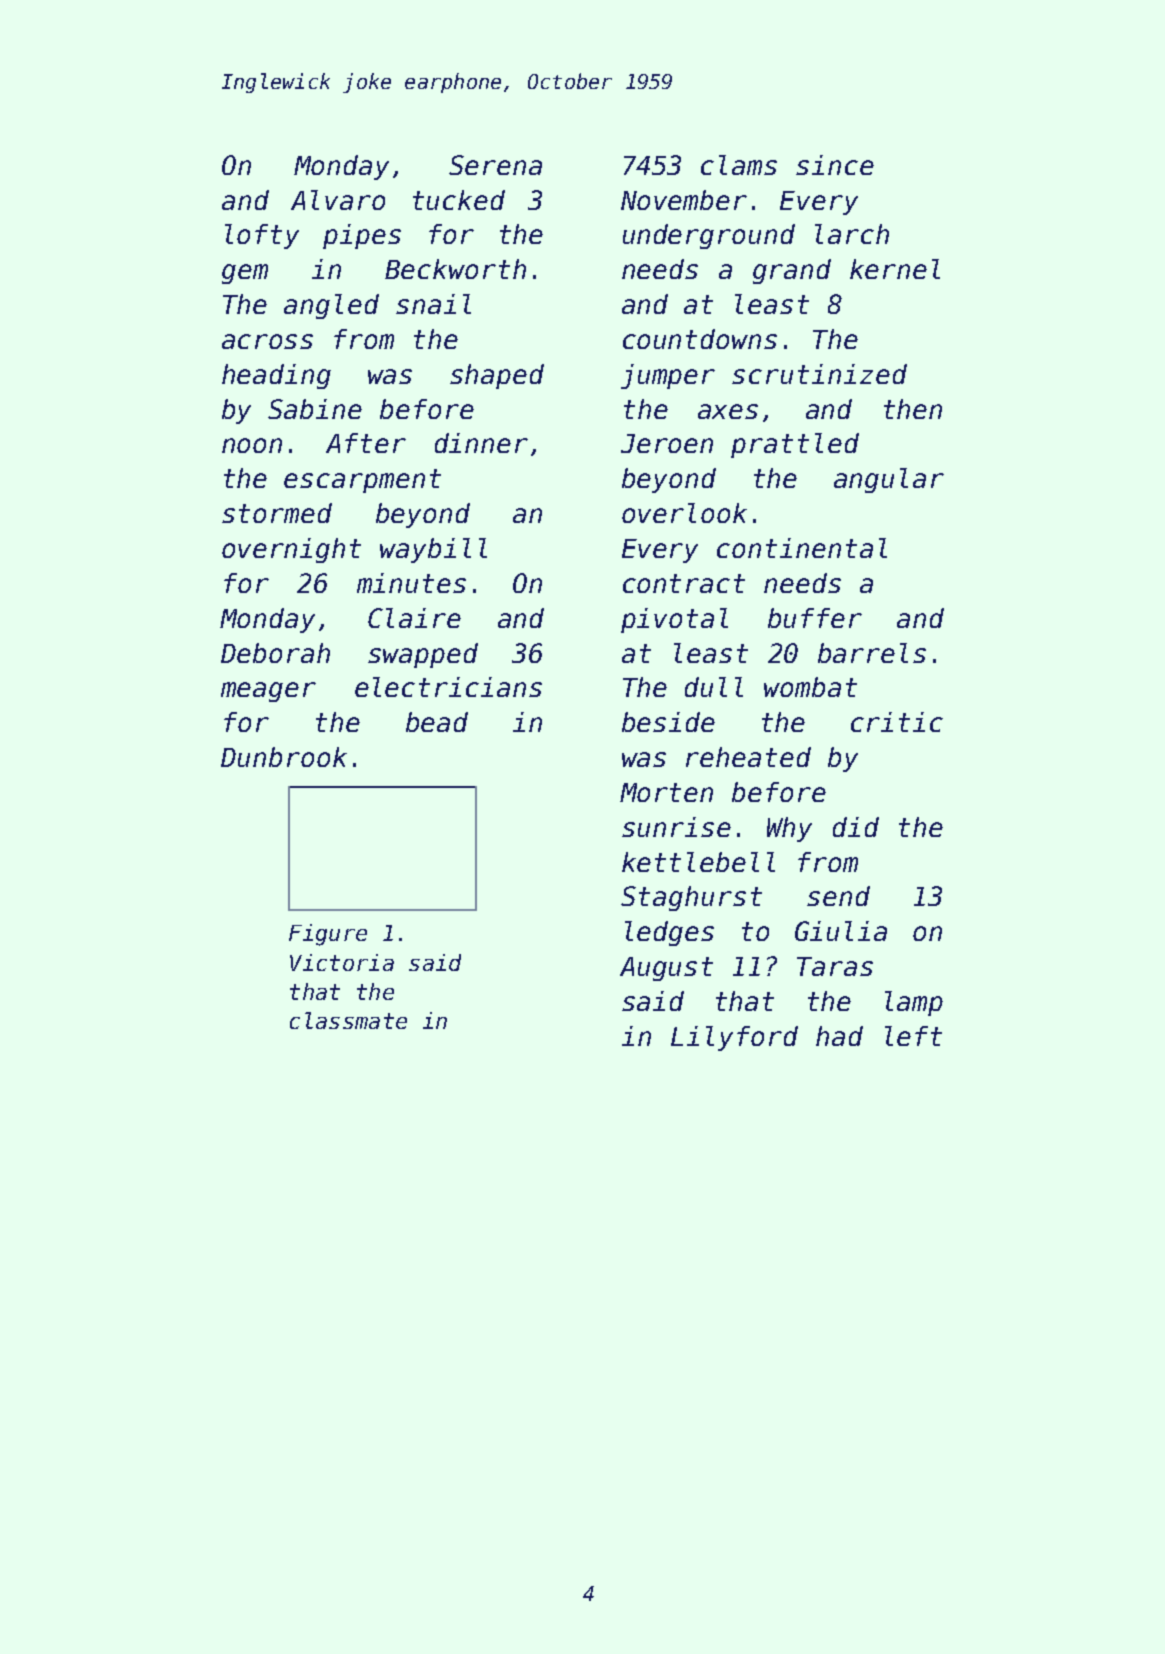 This screenshot has height=1654, width=1165. I want to click on Serena, so click(495, 165).
